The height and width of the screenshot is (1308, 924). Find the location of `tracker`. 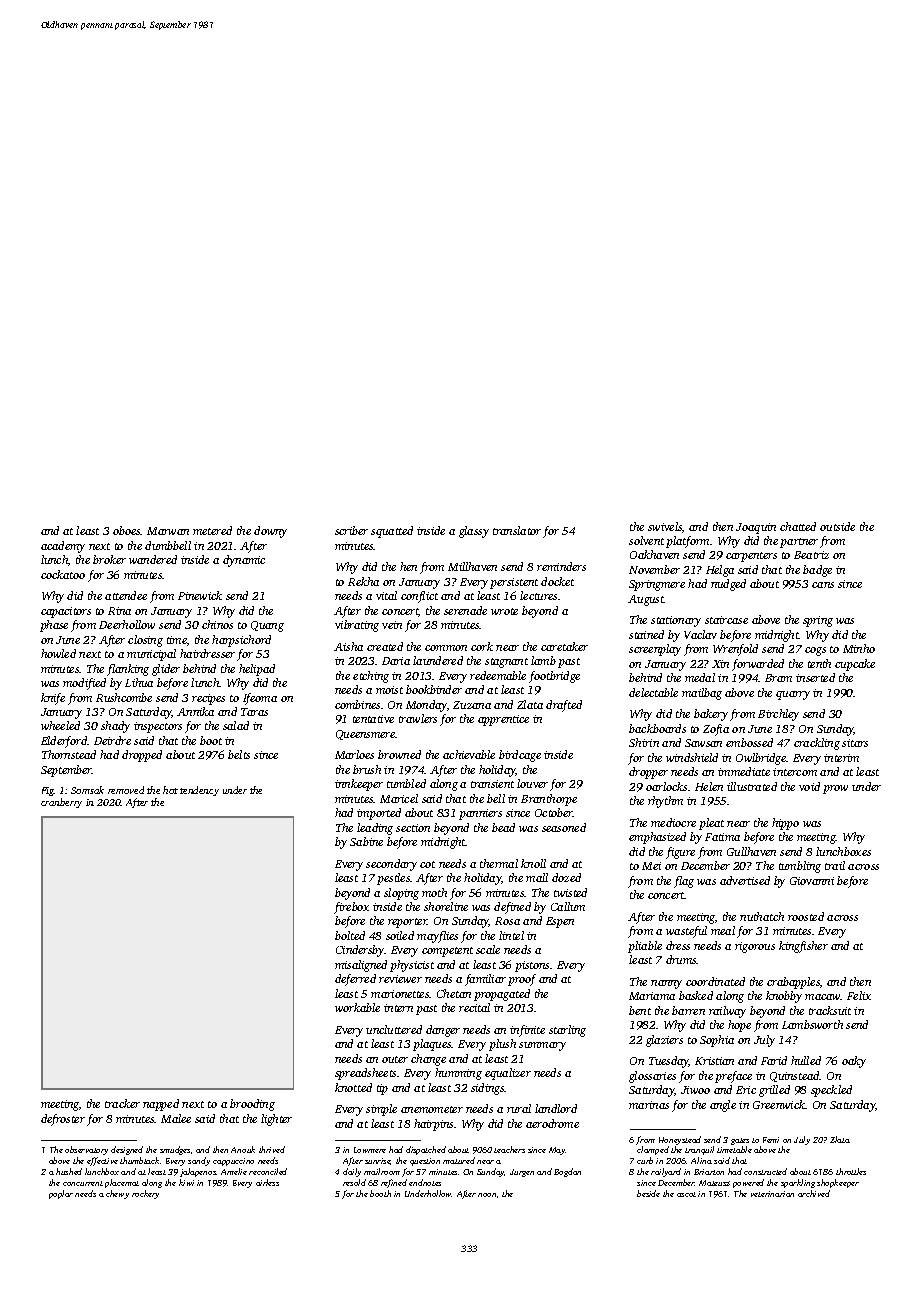

tracker is located at coordinates (122, 1103).
